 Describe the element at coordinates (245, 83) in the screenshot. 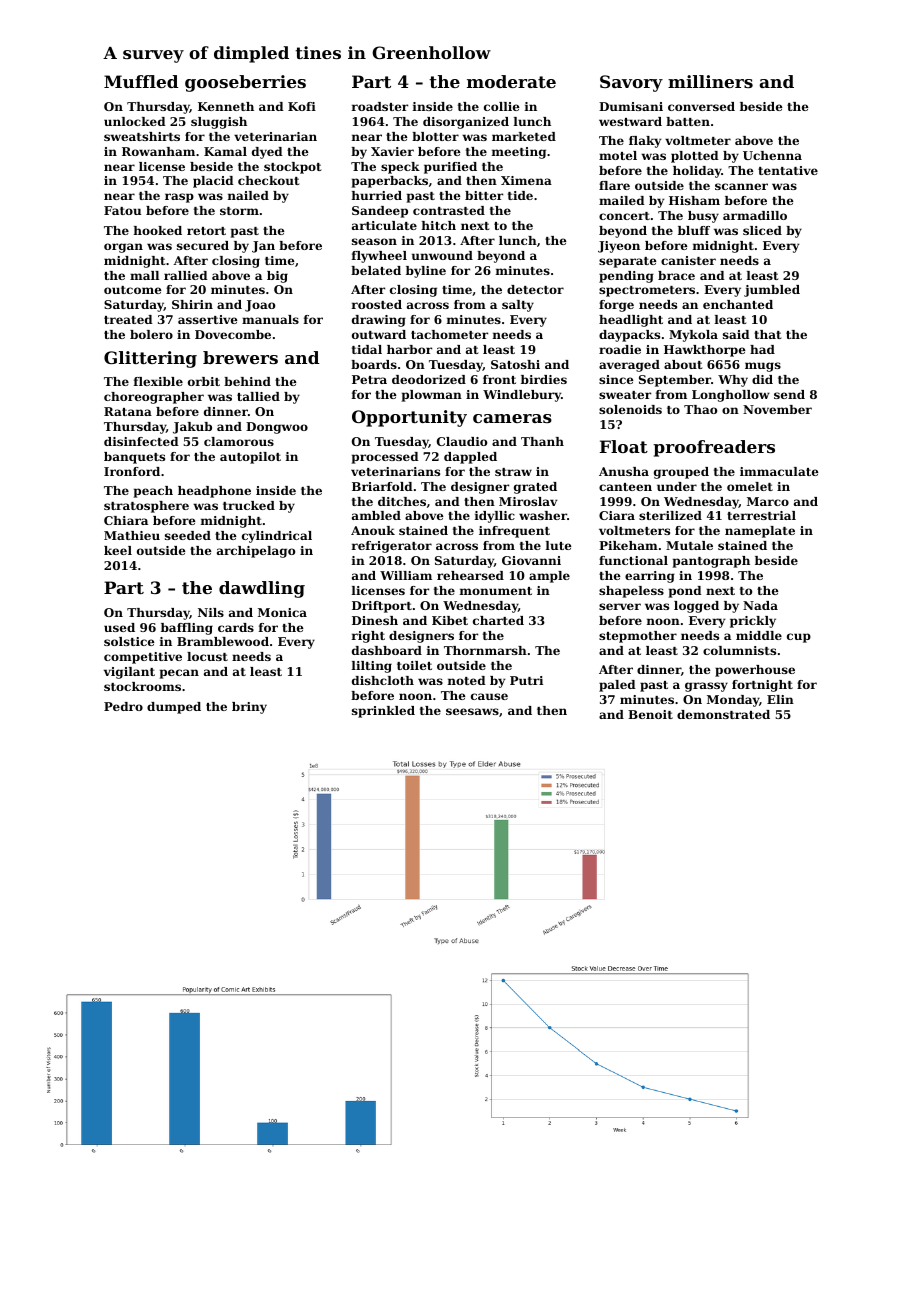

I see `gooseberries` at that location.
